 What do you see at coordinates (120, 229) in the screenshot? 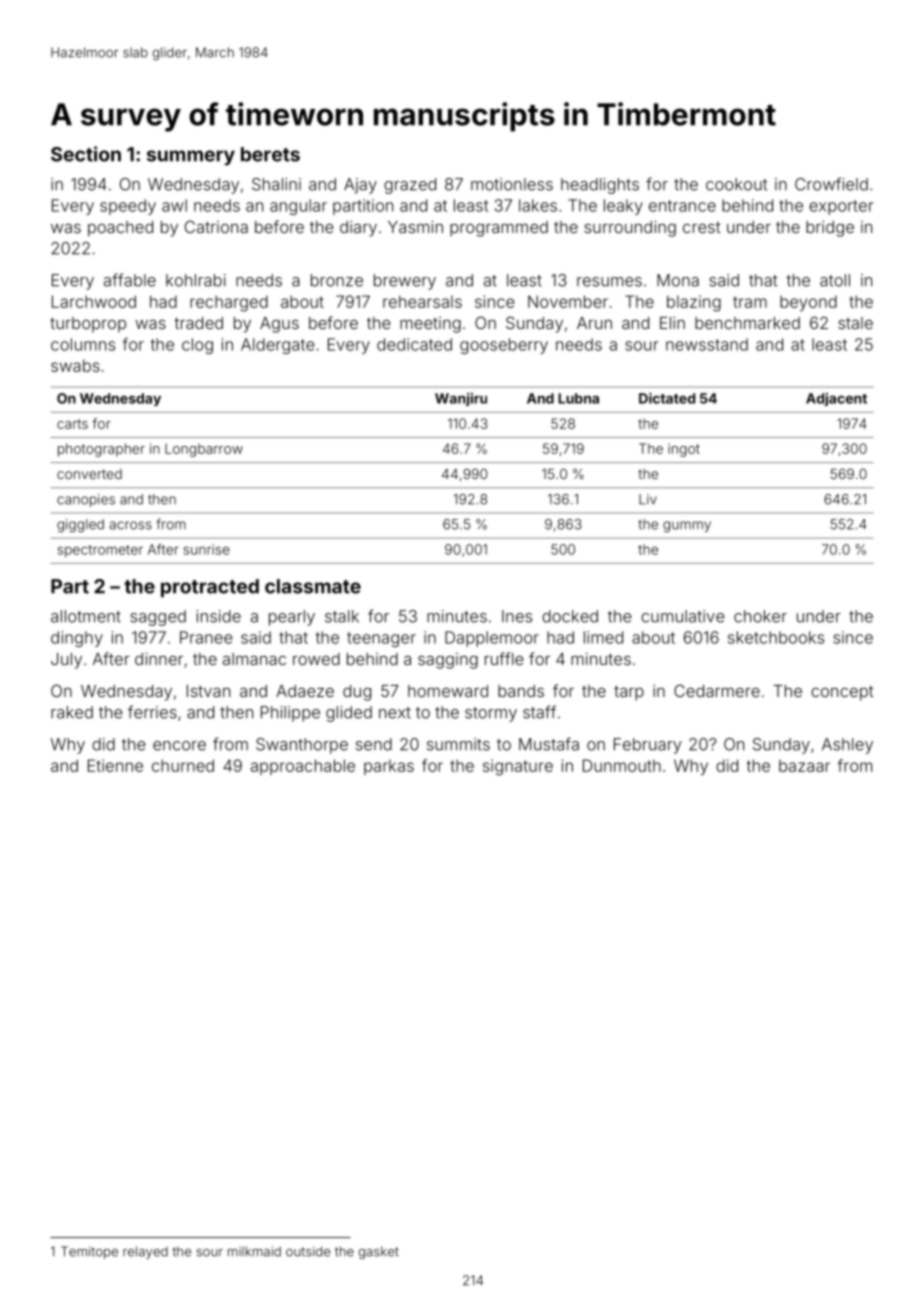
I see `poached` at bounding box center [120, 229].
